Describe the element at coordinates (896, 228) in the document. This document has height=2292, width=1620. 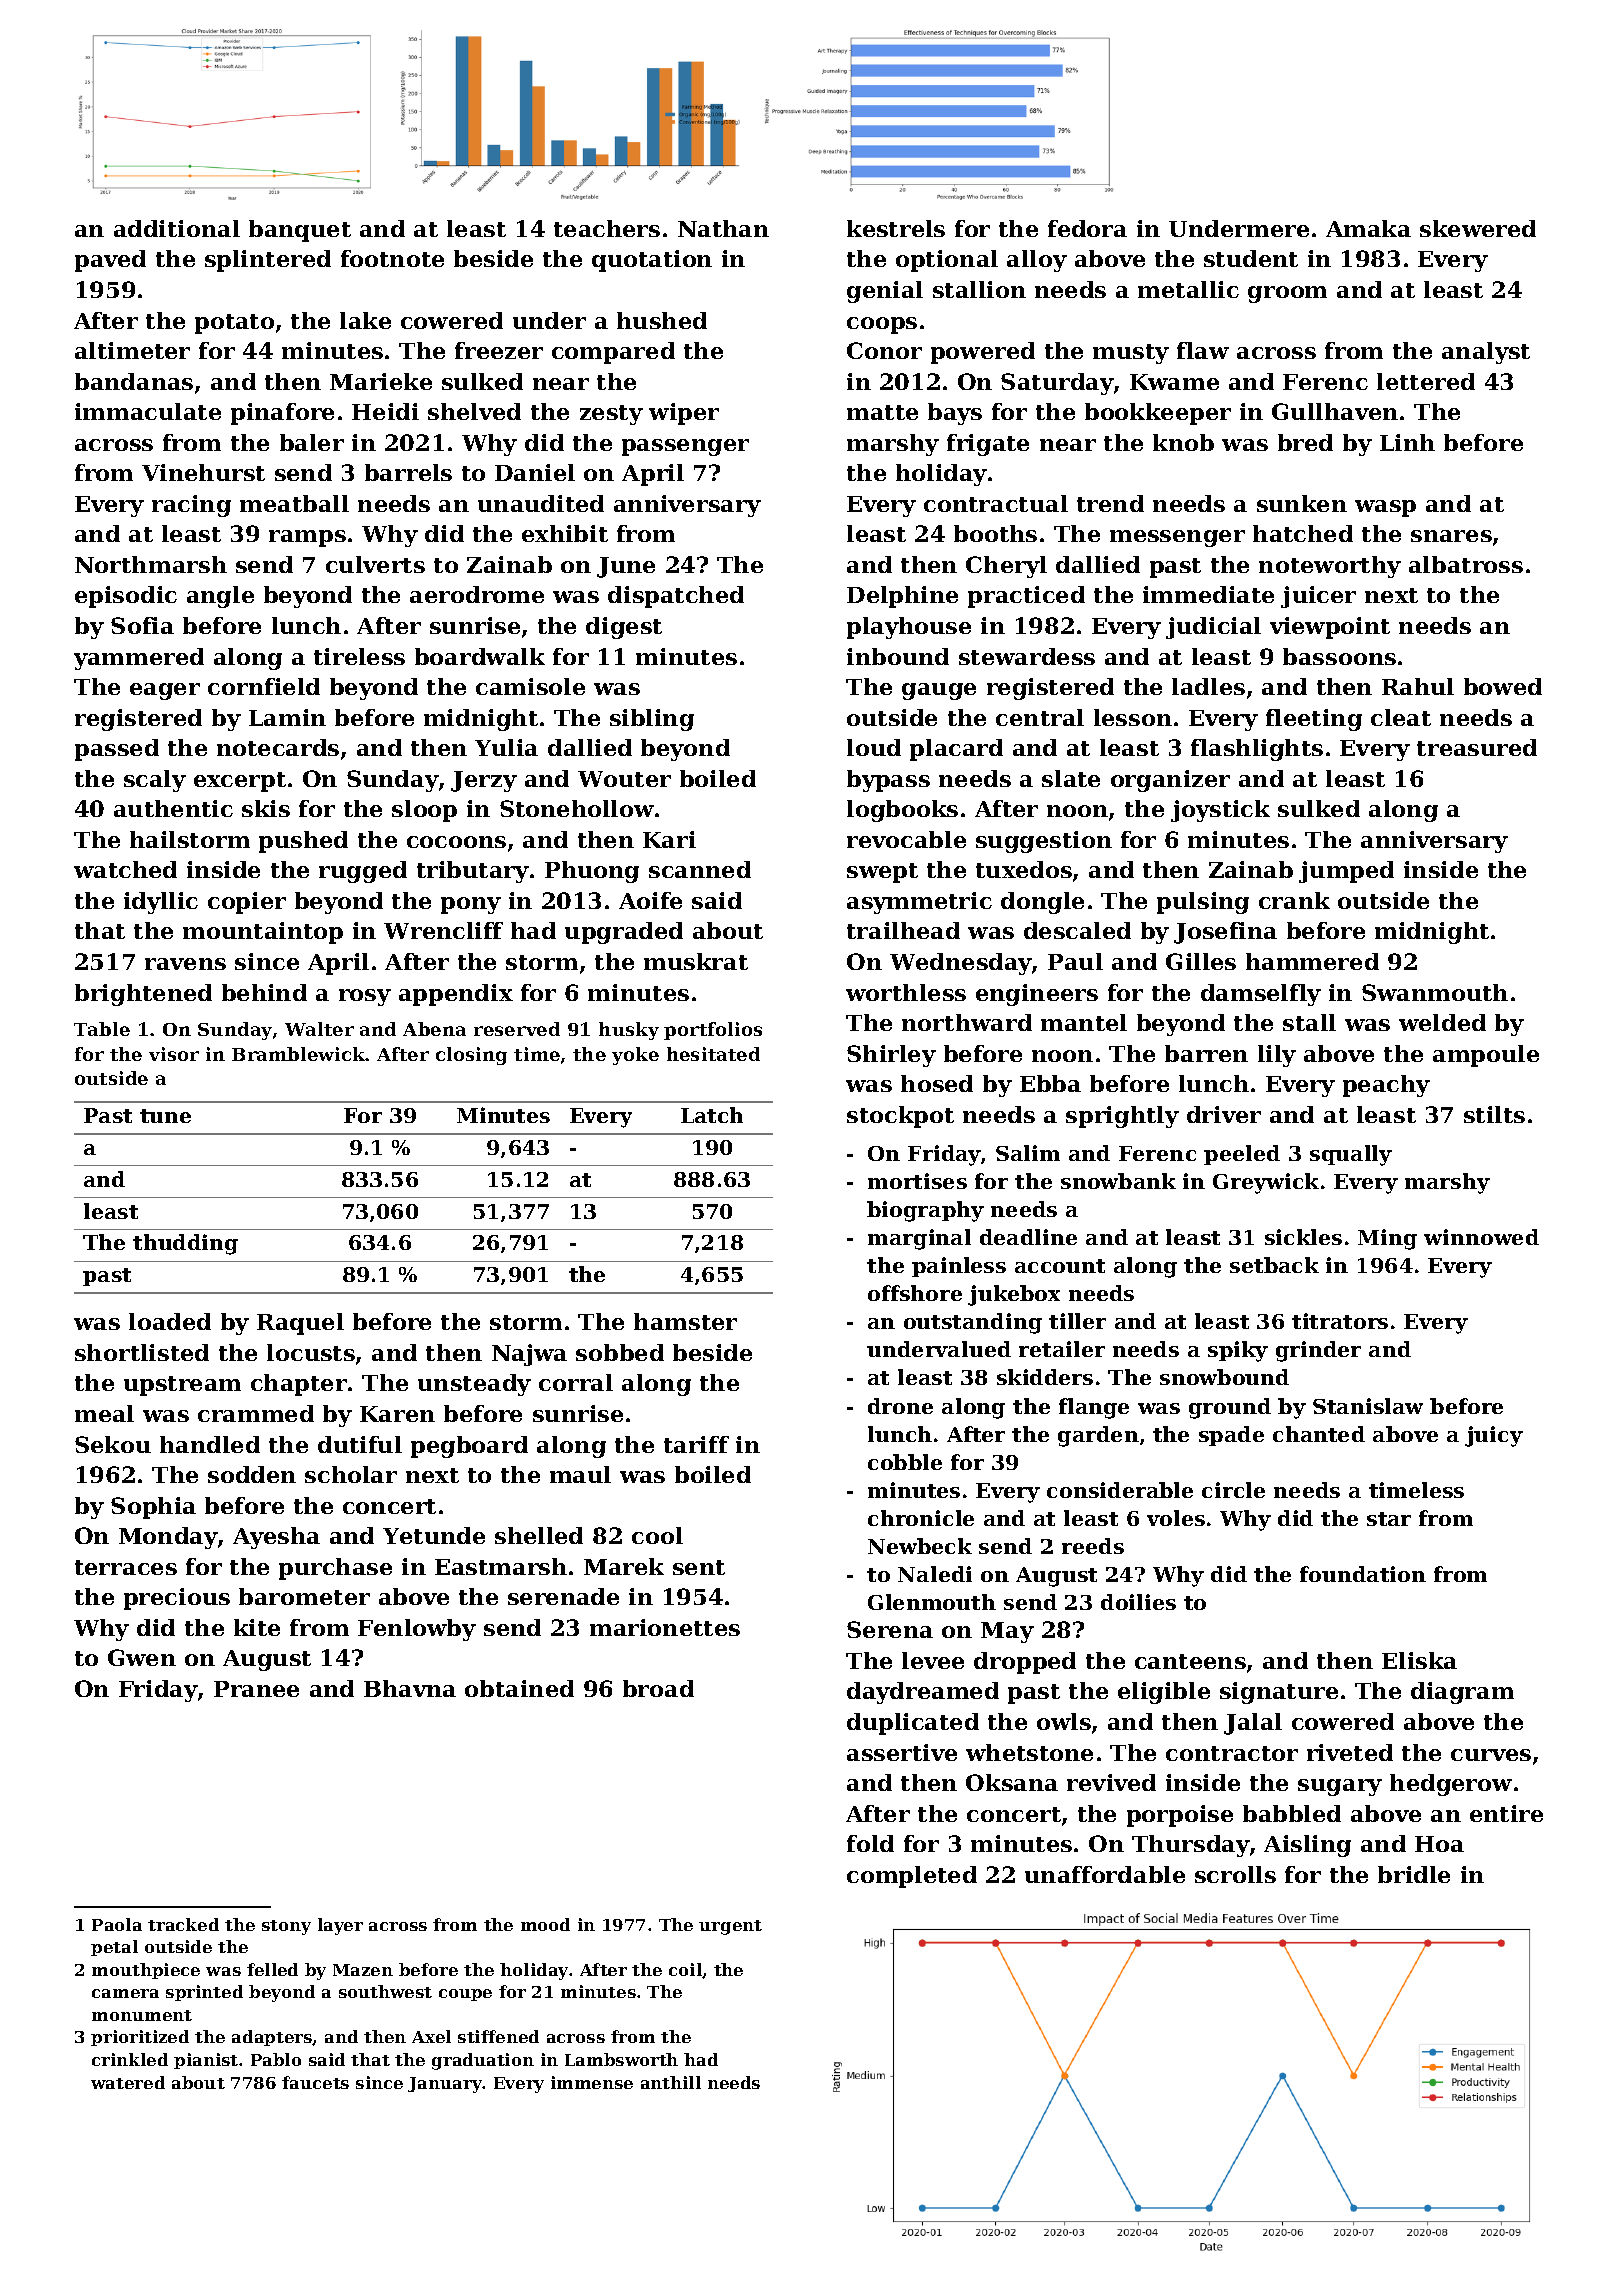
I see `kestrels` at that location.
